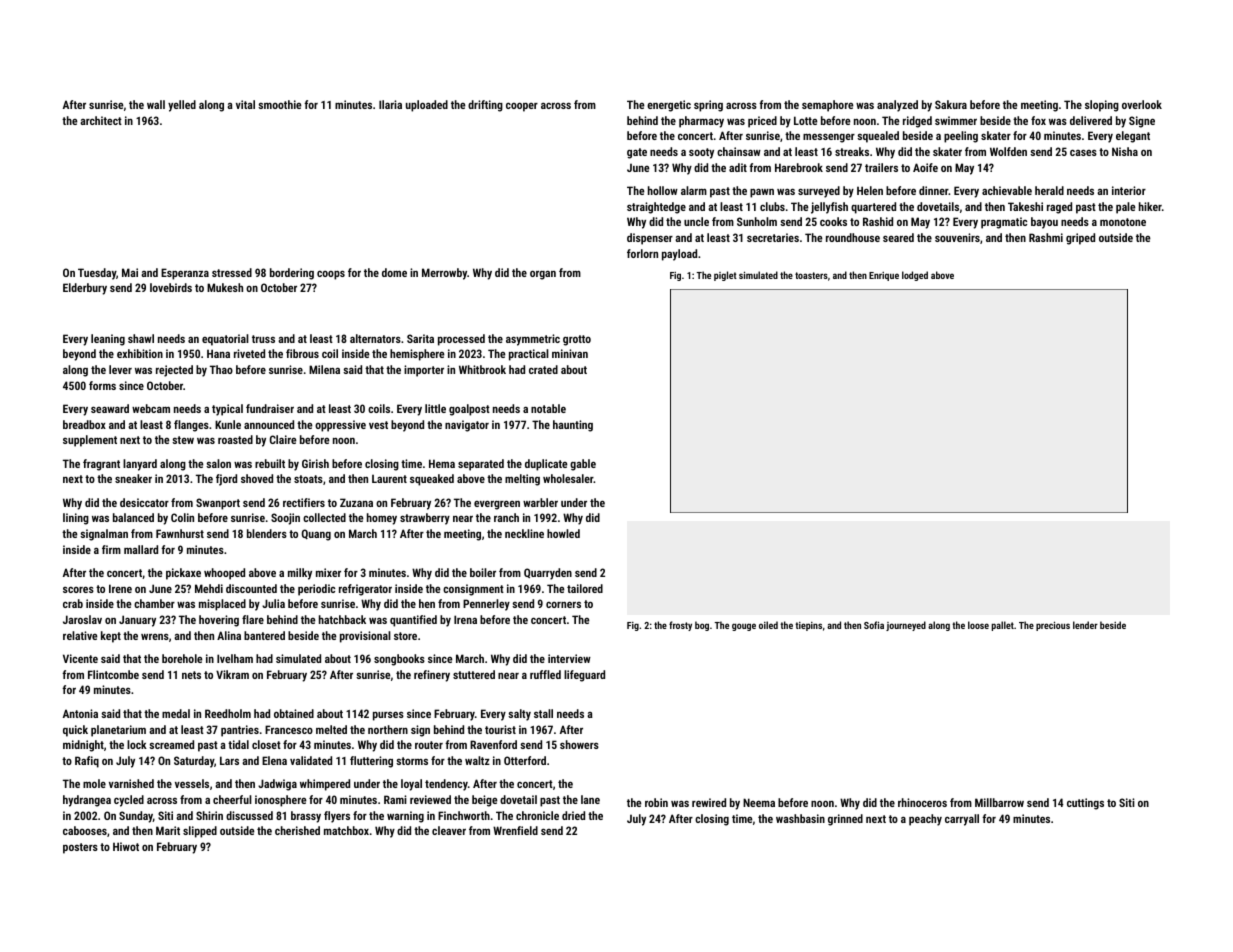  I want to click on architect, so click(101, 120).
